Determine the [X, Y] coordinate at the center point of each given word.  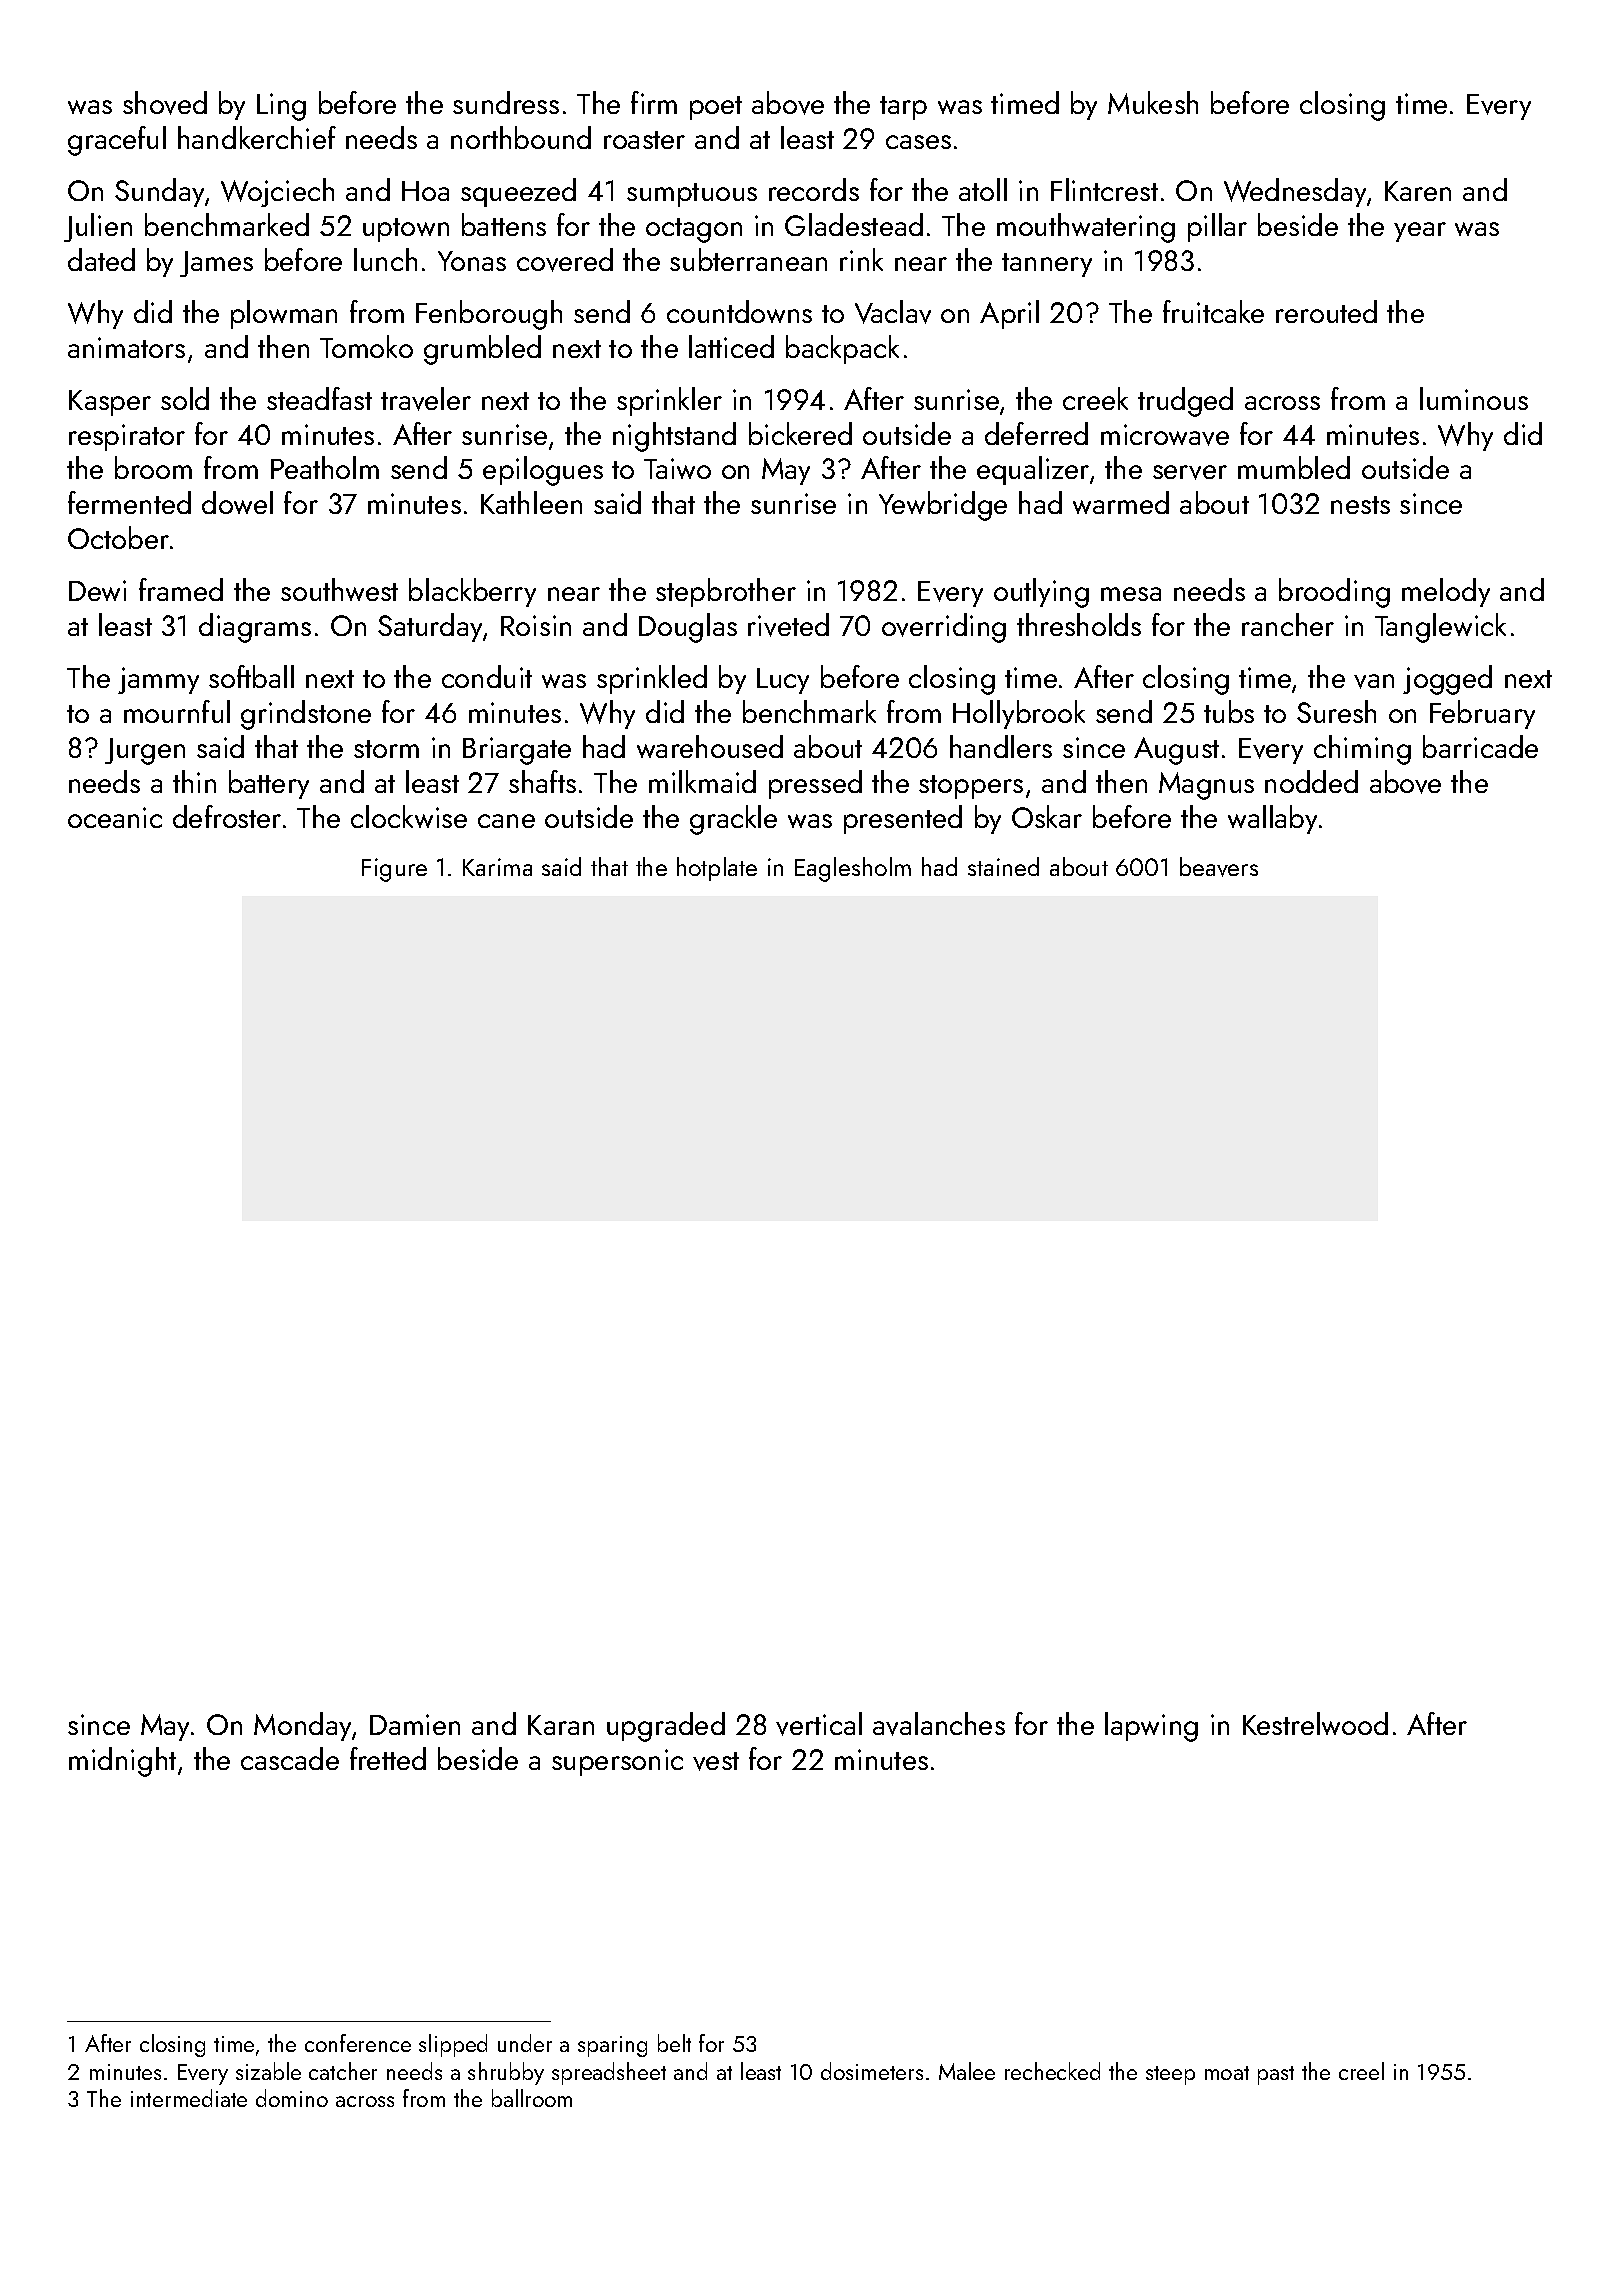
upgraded [666, 1727]
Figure [394, 870]
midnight [122, 1762]
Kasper [110, 403]
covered [565, 260]
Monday [302, 1726]
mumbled [1294, 467]
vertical [819, 1724]
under [525, 2043]
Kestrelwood [1315, 1723]
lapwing [1151, 1727]
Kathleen [531, 502]
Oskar [1047, 816]
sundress [506, 102]
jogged [1447, 680]
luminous [1474, 398]
